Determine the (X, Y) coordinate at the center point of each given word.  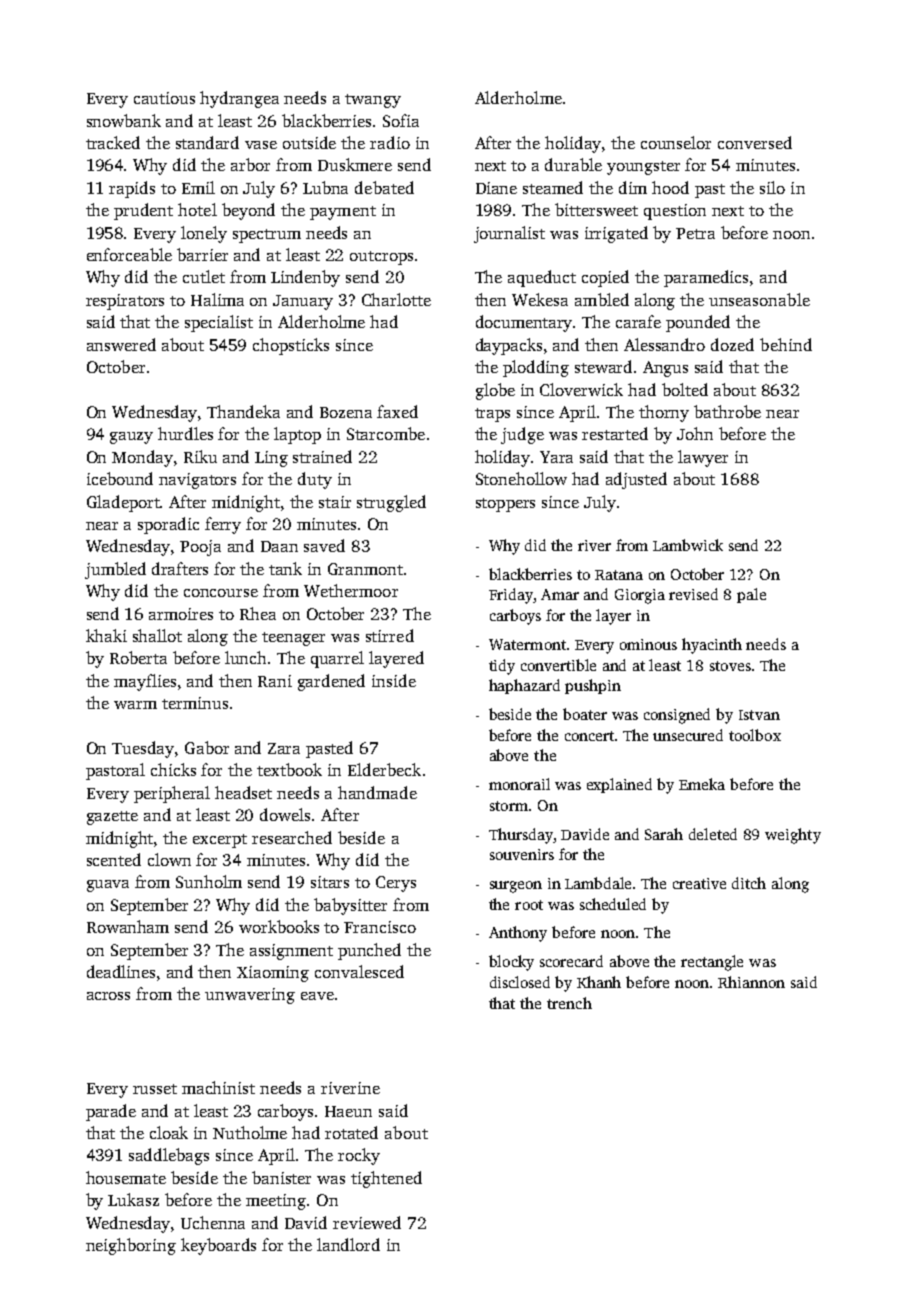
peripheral (172, 794)
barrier (202, 254)
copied (605, 278)
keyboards (218, 1246)
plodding (536, 368)
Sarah (664, 834)
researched (292, 837)
